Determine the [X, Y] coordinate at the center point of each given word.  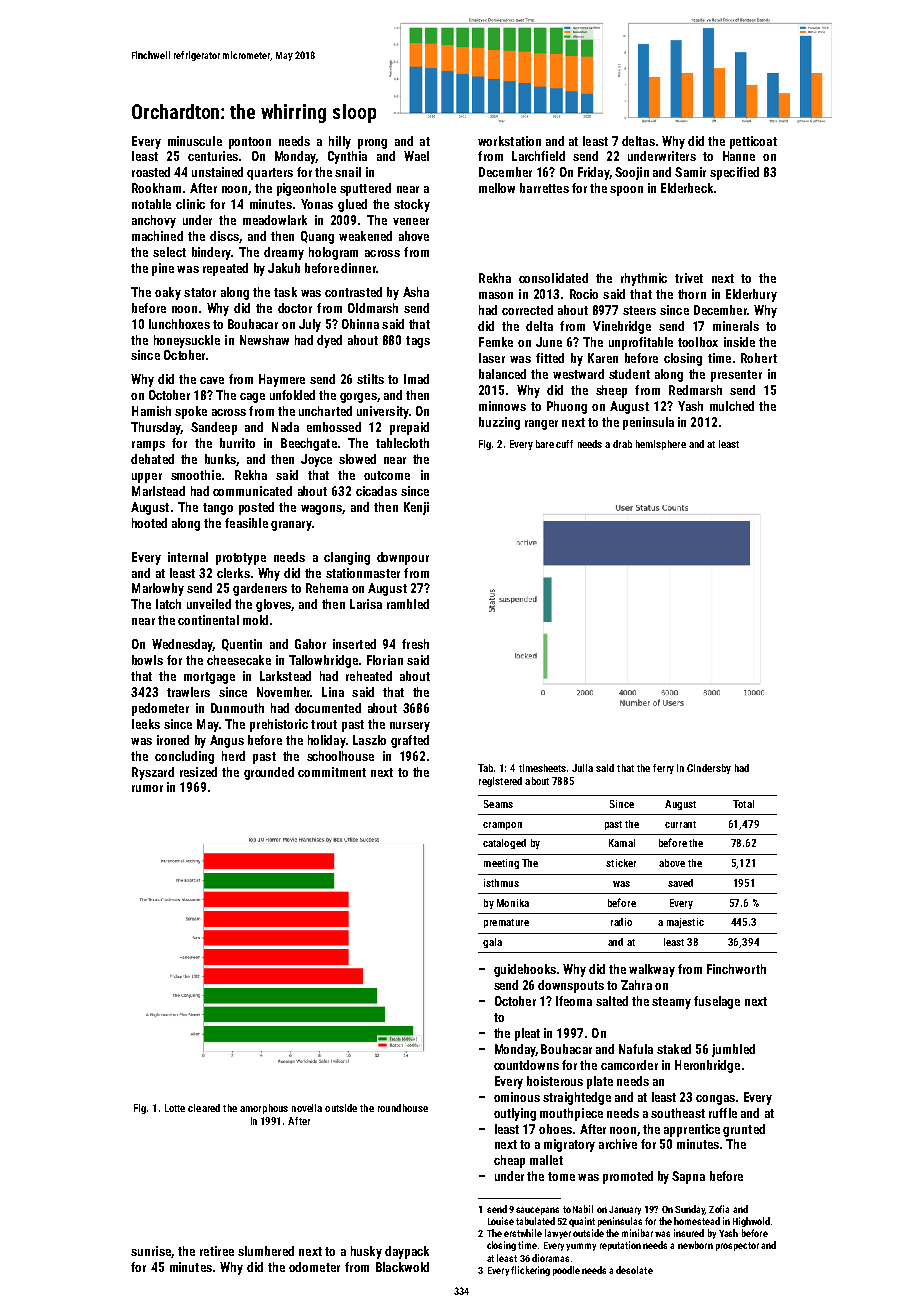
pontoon [250, 143]
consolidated [553, 278]
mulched [732, 406]
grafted [410, 741]
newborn [695, 1245]
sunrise [151, 1251]
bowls [147, 660]
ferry [663, 769]
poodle [566, 1271]
